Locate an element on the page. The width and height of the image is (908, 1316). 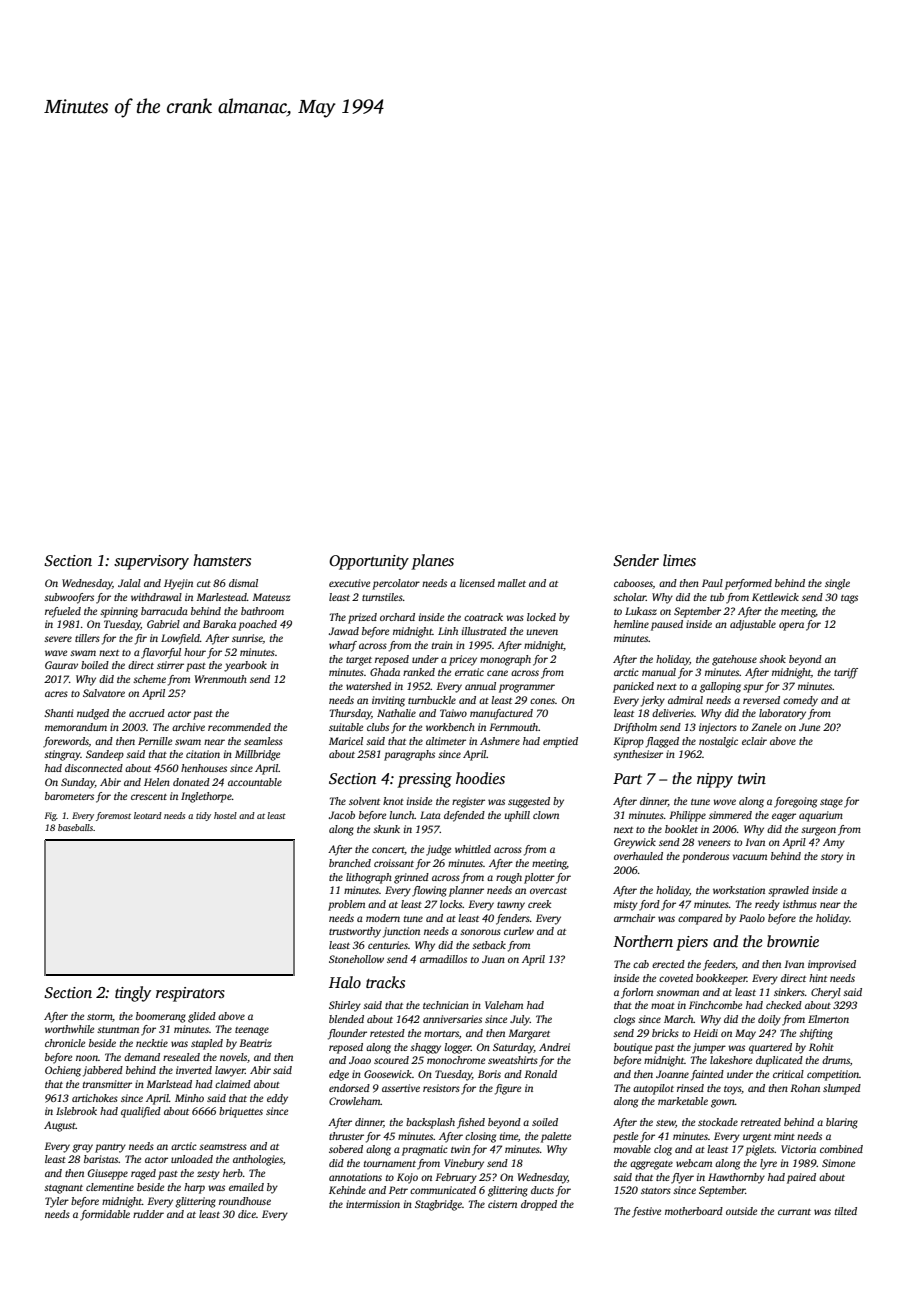
refueled is located at coordinates (63, 612).
